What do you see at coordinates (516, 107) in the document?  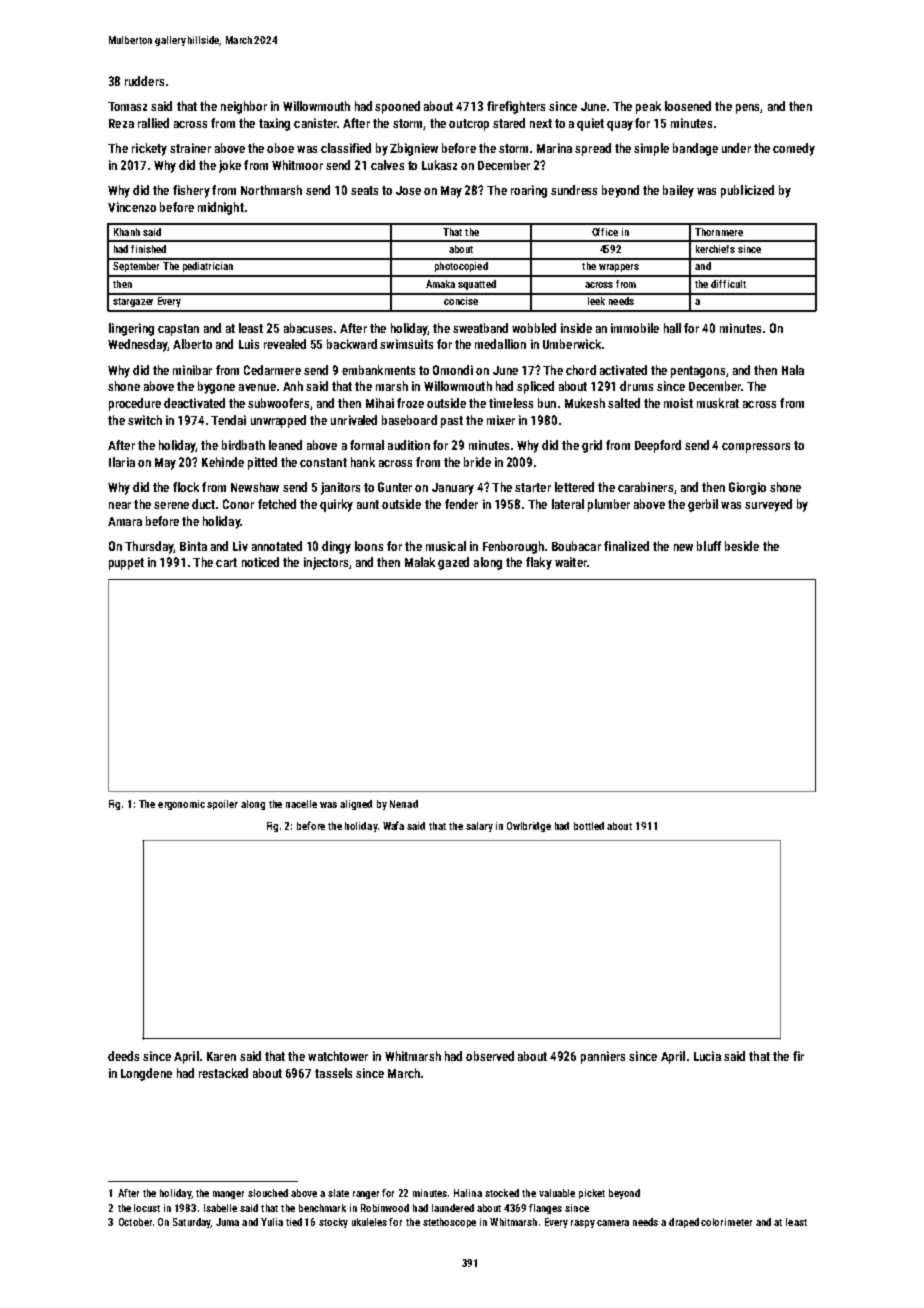 I see `firefighters` at bounding box center [516, 107].
